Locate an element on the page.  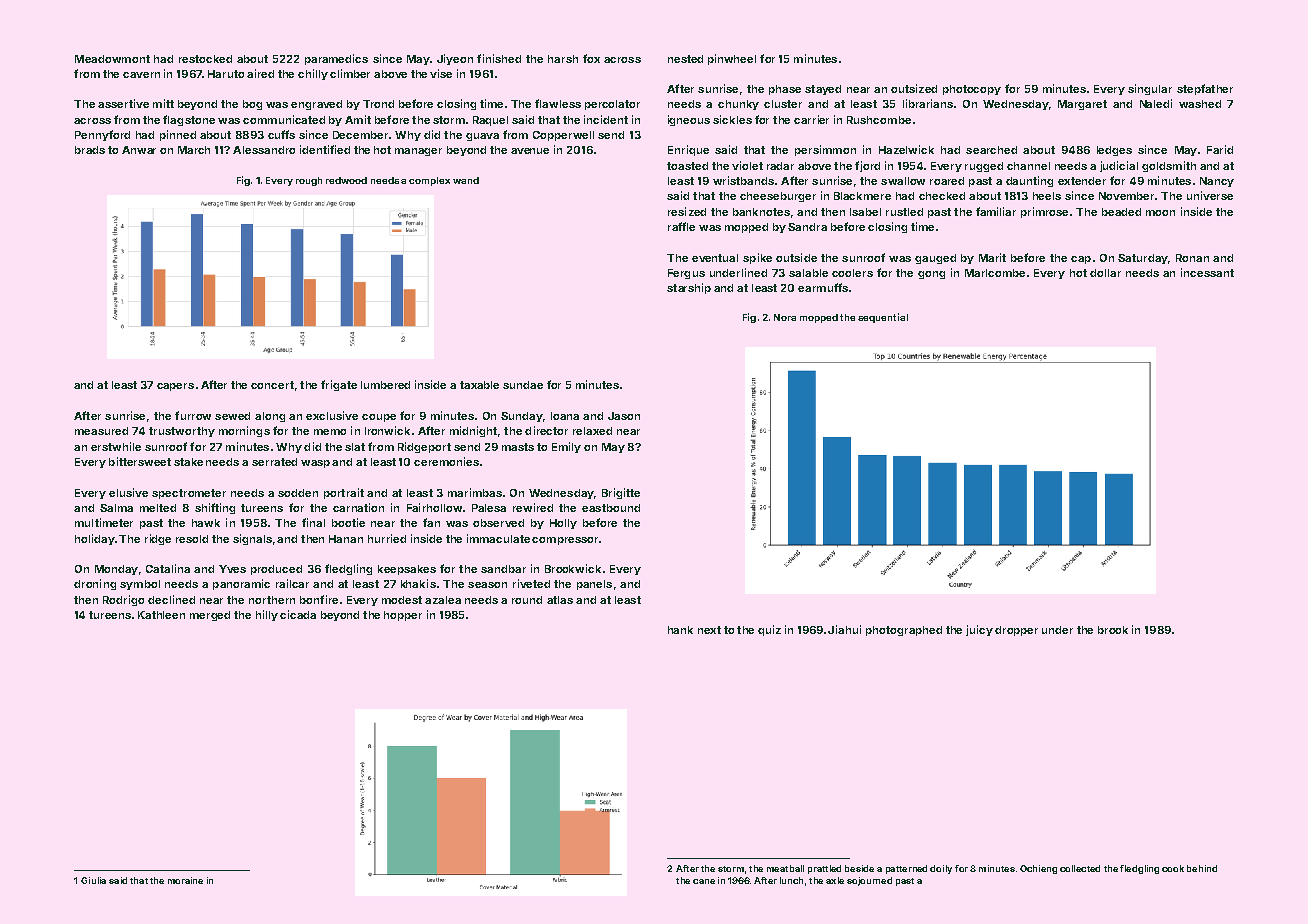
finished is located at coordinates (499, 58).
